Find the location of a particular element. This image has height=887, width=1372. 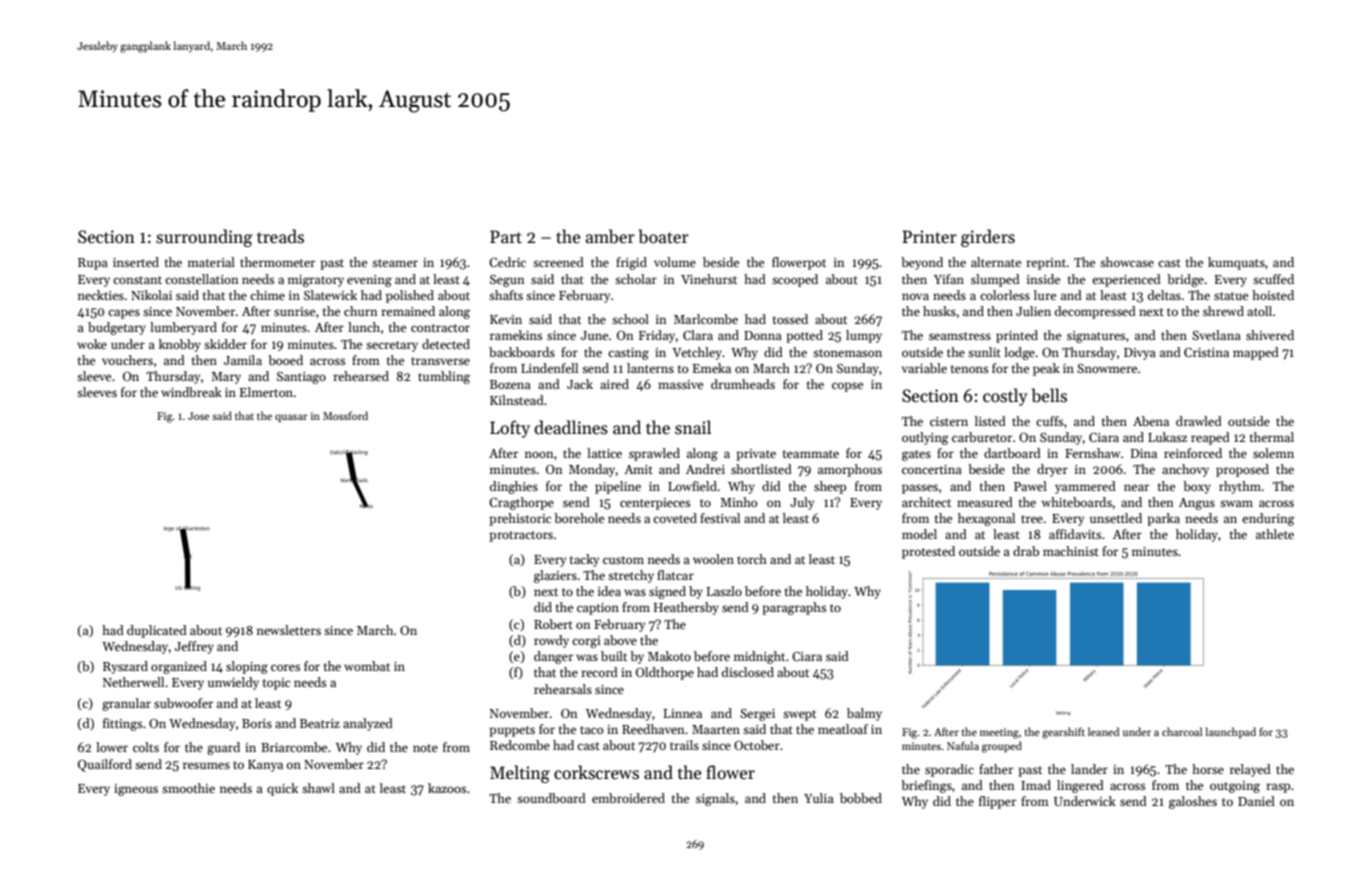

kumquats is located at coordinates (1236, 263).
